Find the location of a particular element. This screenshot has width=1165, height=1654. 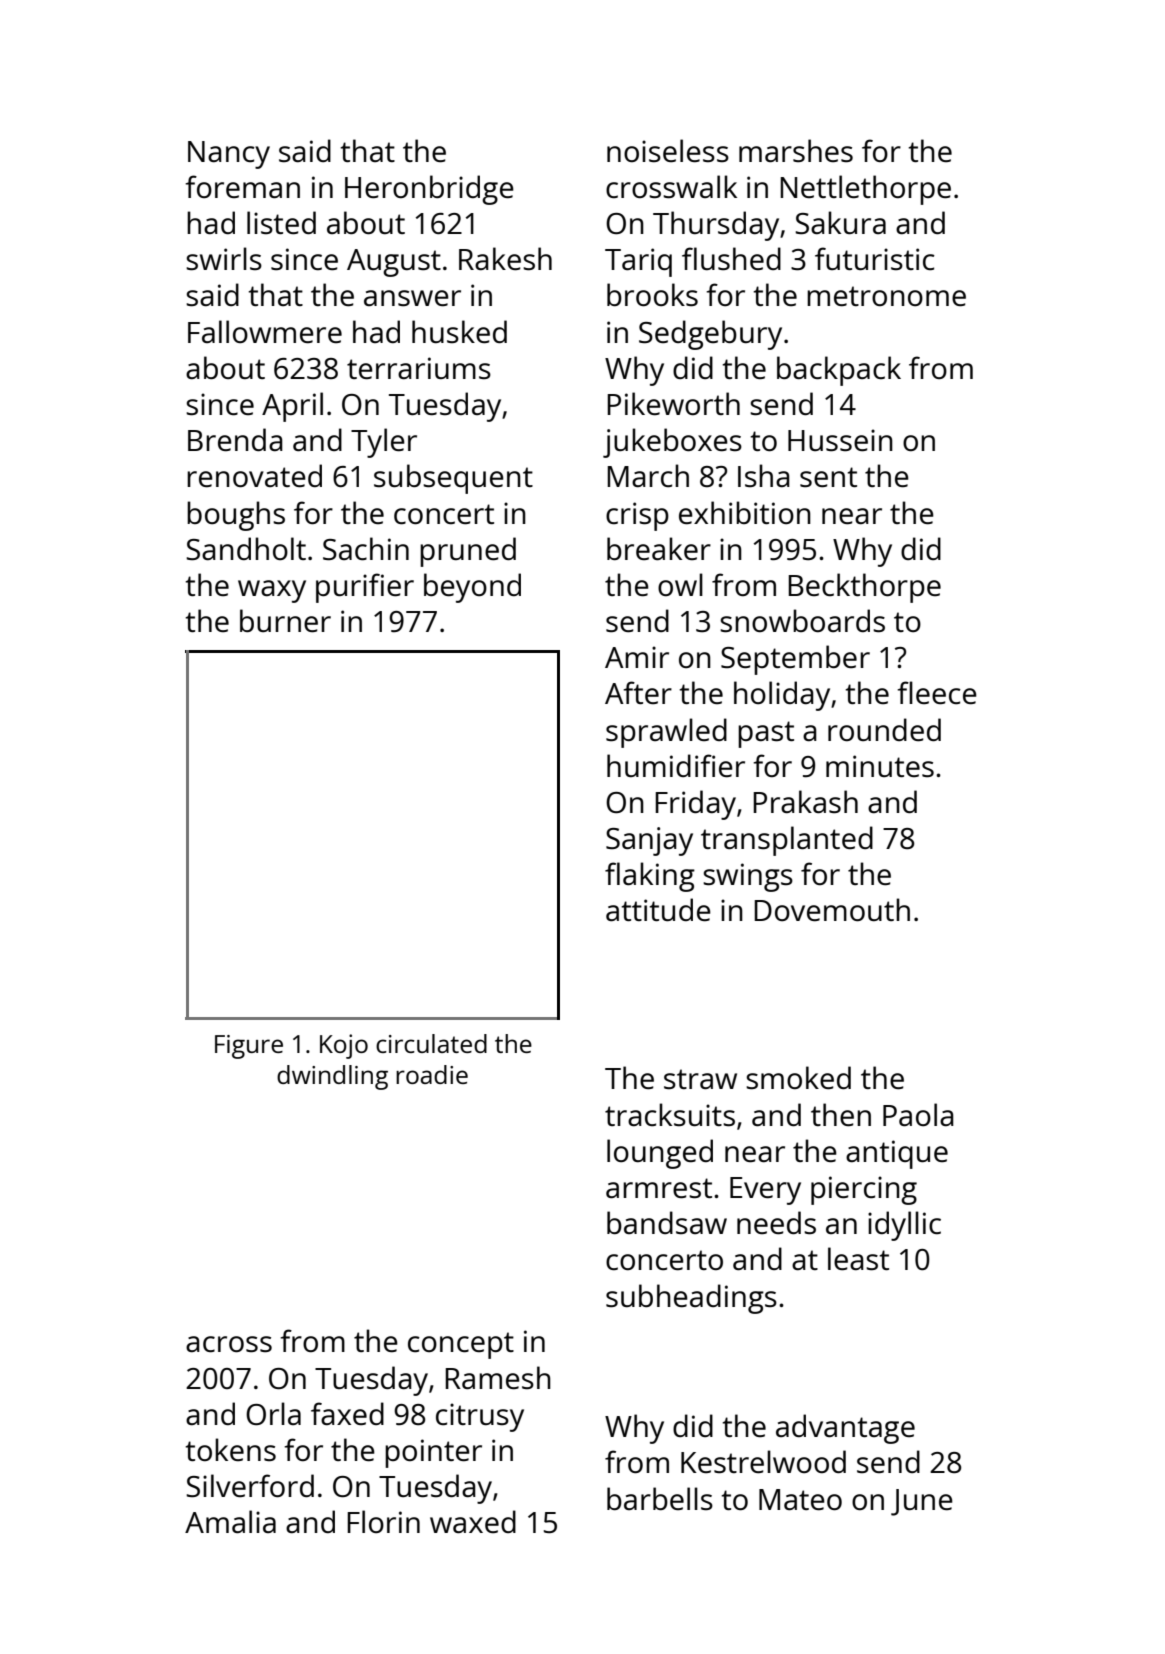

Florin is located at coordinates (383, 1521).
